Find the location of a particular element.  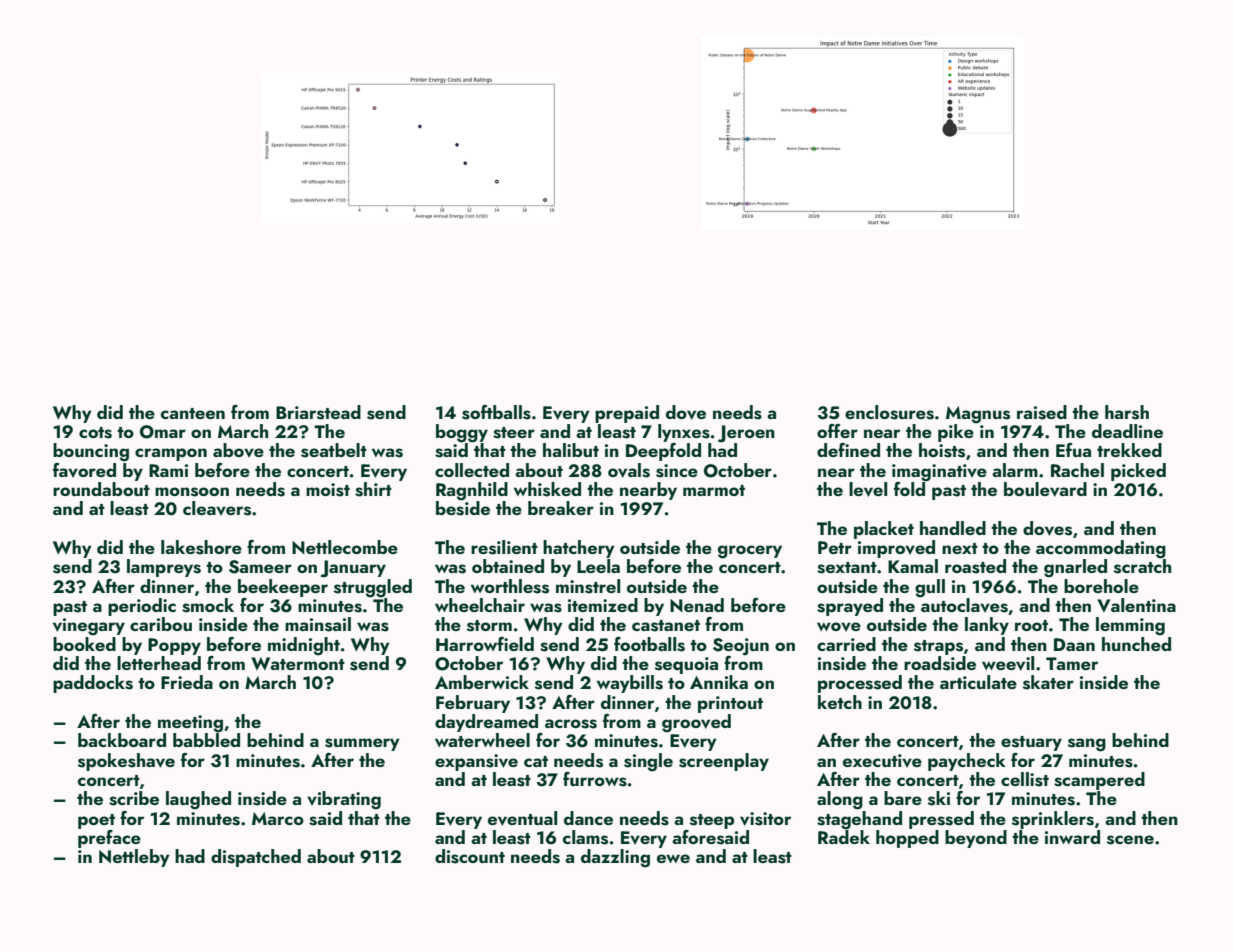

dispatched is located at coordinates (256, 858).
